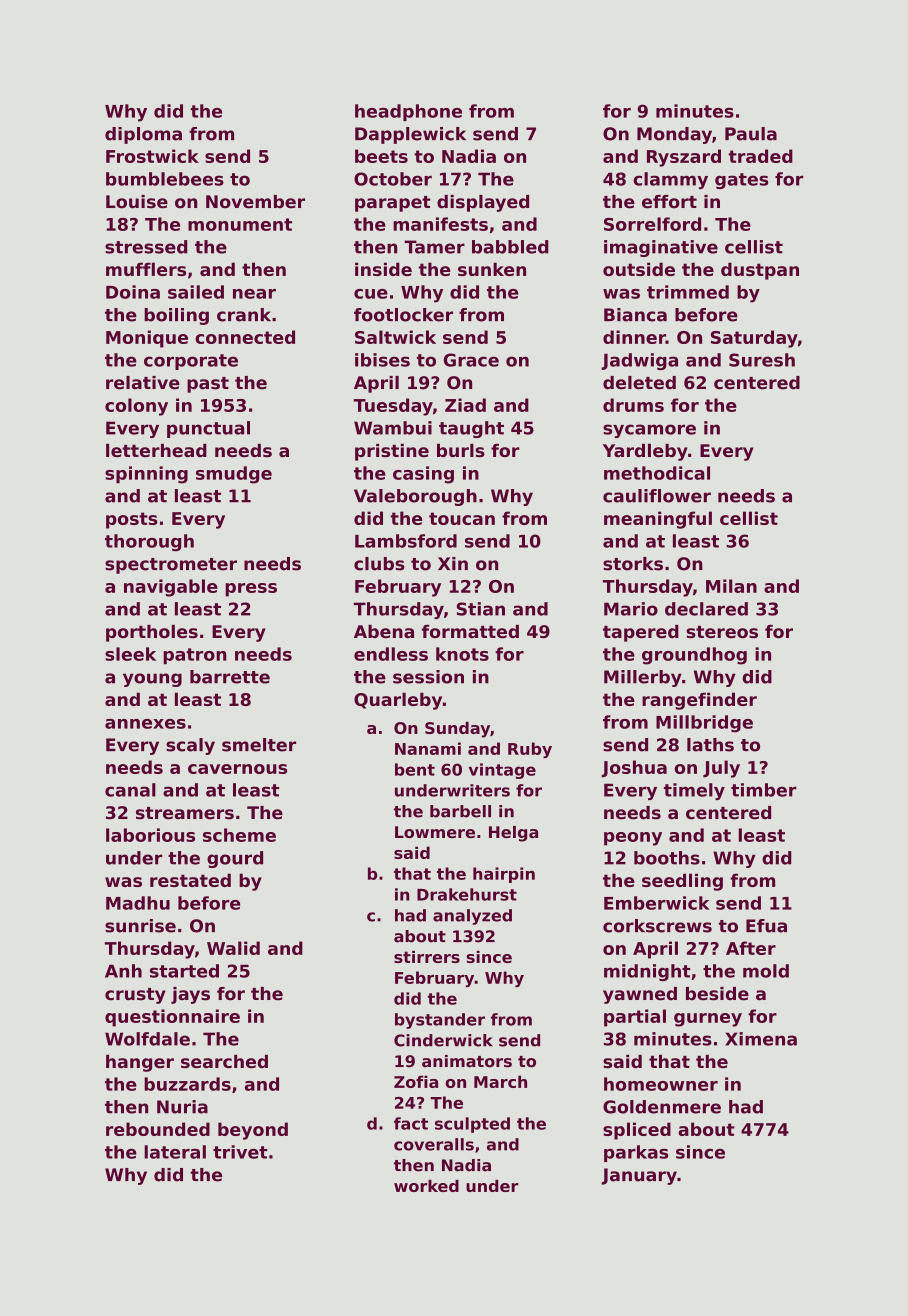 Image resolution: width=908 pixels, height=1316 pixels. What do you see at coordinates (406, 541) in the document?
I see `Lambsford` at bounding box center [406, 541].
